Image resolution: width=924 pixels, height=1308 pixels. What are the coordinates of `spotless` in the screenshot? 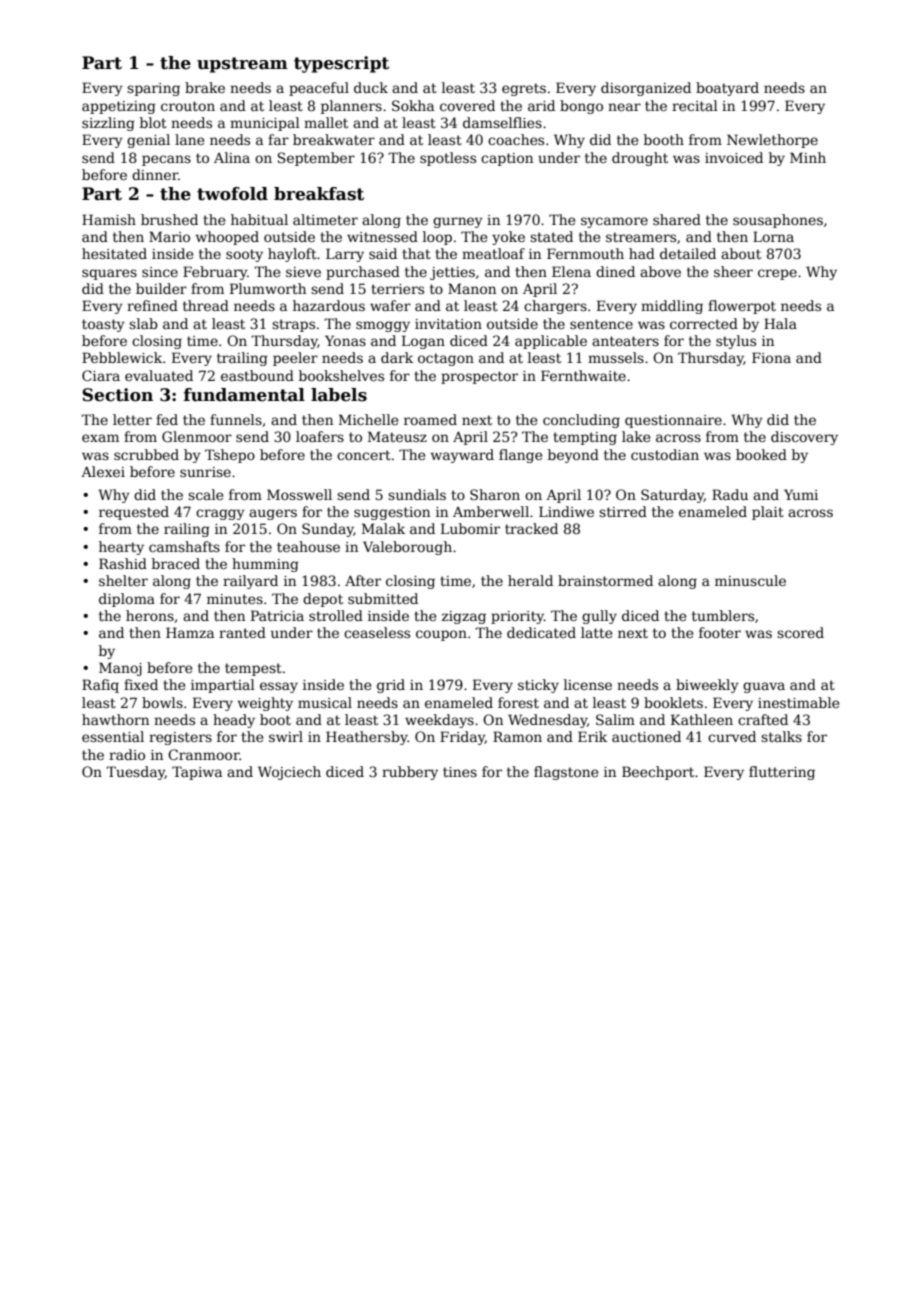 It's located at (448, 159).
